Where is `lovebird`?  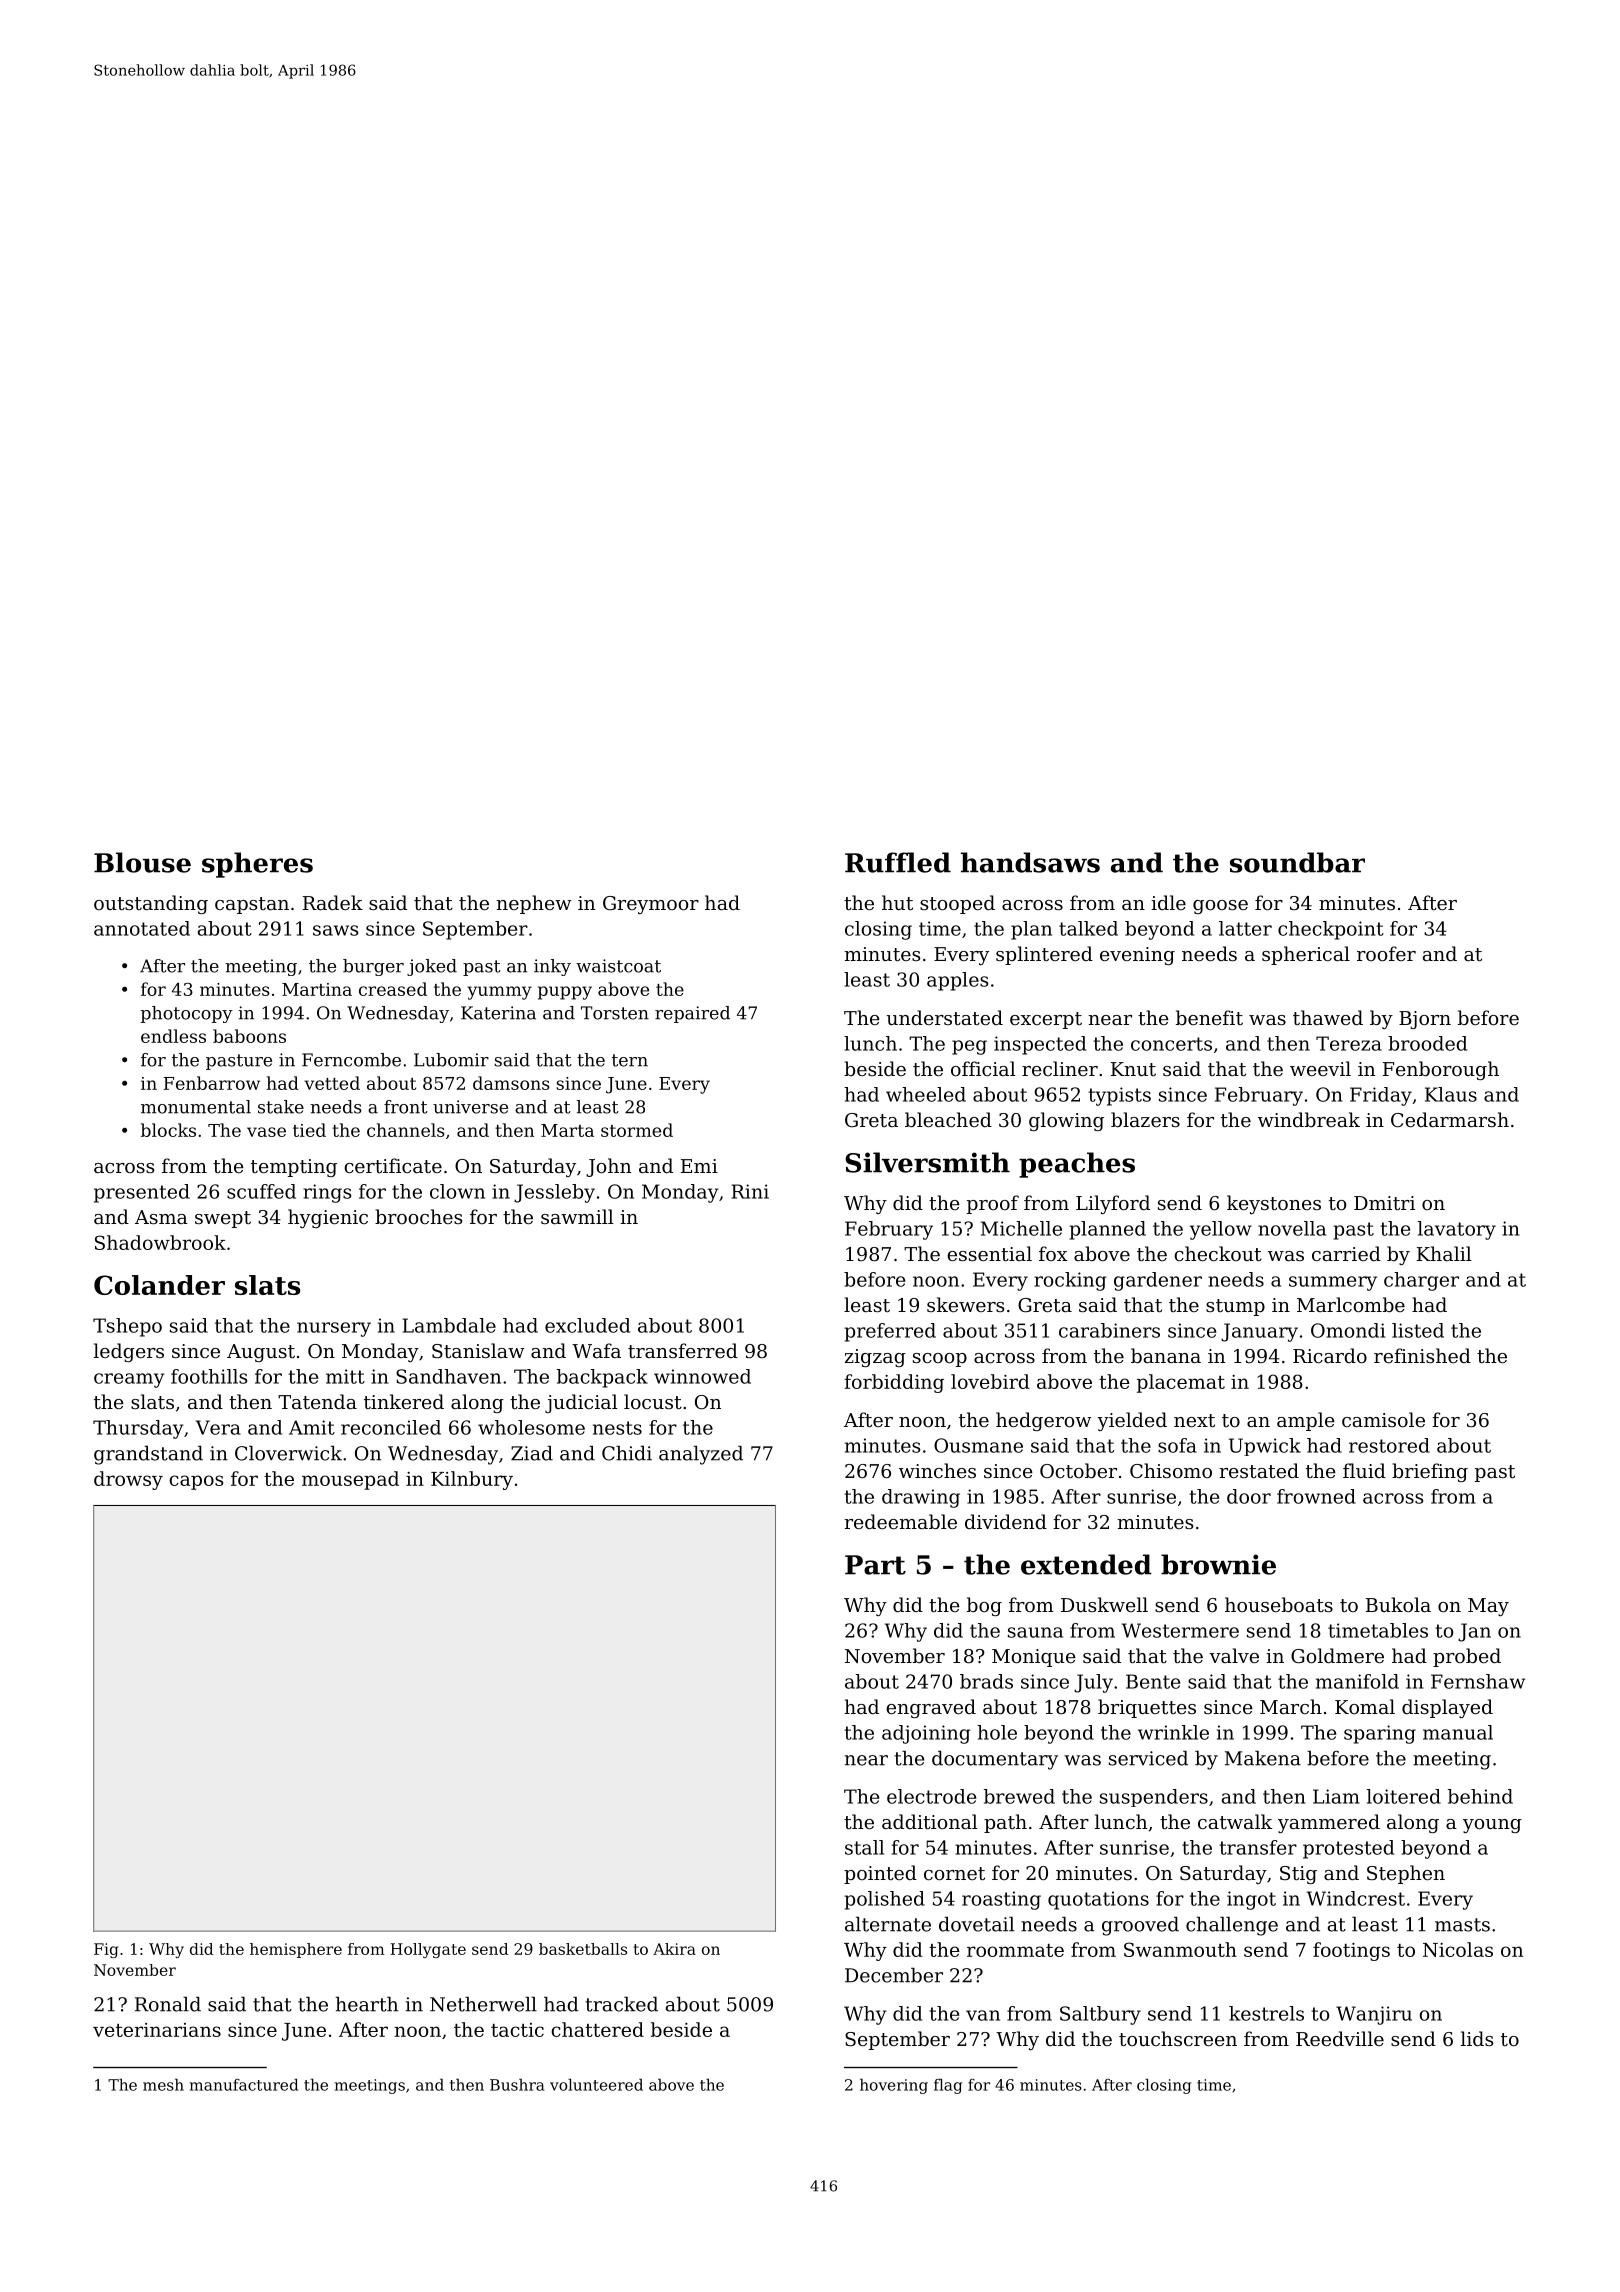 lovebird is located at coordinates (990, 1381).
